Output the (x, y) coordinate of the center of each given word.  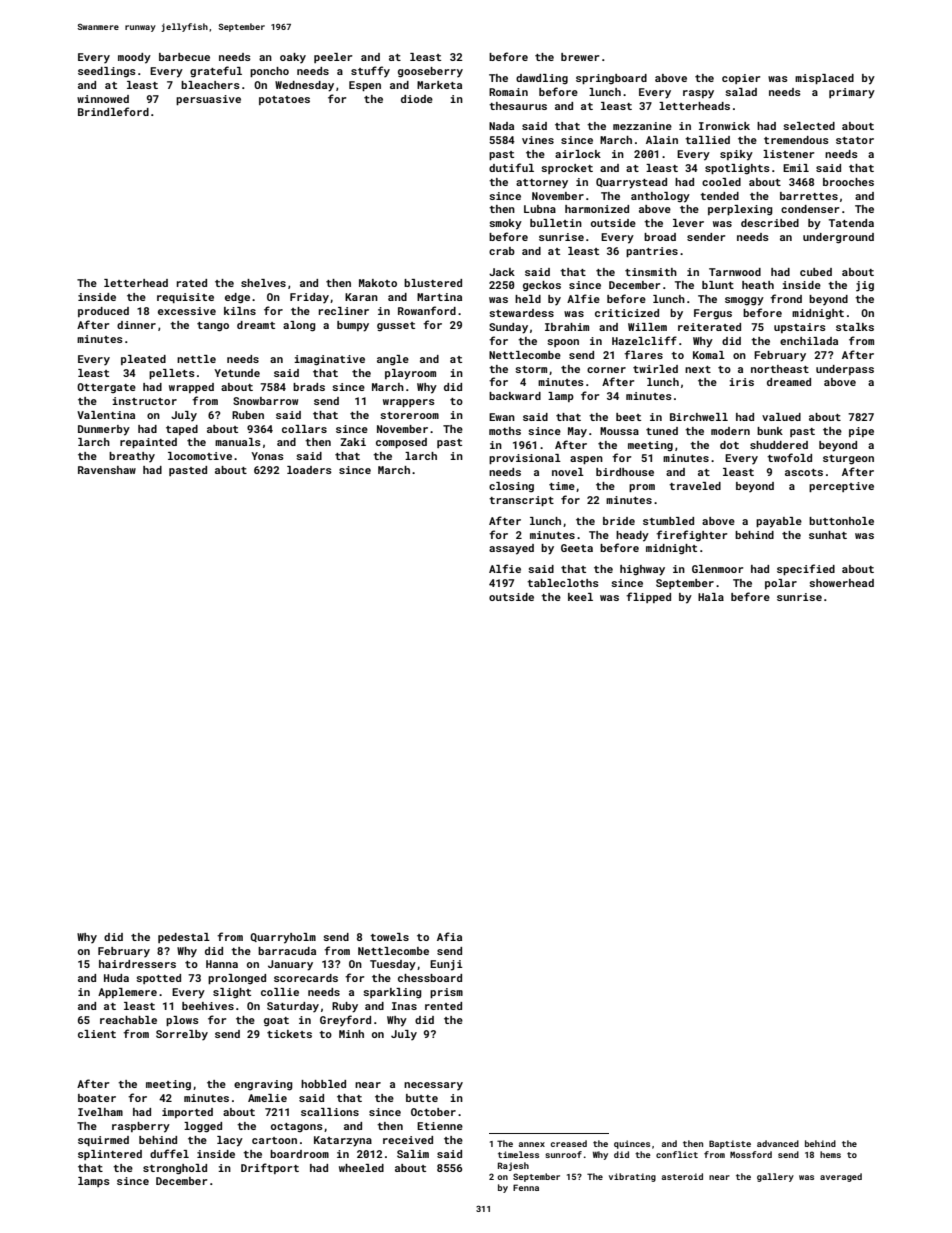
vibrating (632, 1177)
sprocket (567, 169)
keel (580, 597)
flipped (648, 597)
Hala (711, 597)
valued (781, 417)
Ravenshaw (107, 470)
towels (389, 937)
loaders (309, 470)
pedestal (184, 938)
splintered (110, 1155)
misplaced (824, 79)
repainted (148, 443)
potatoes (284, 100)
